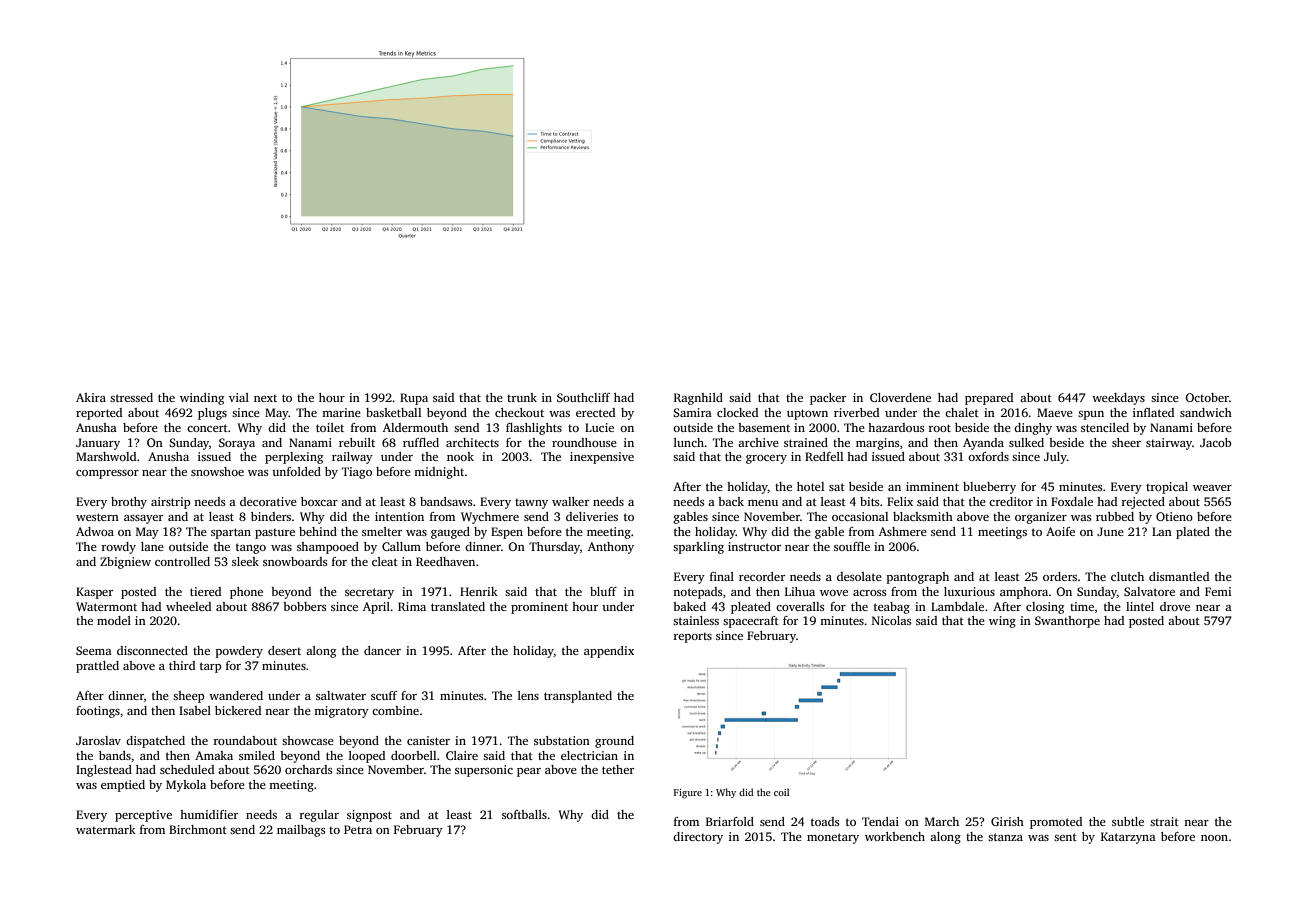 The width and height of the screenshot is (1308, 924). I want to click on powdery, so click(239, 652).
